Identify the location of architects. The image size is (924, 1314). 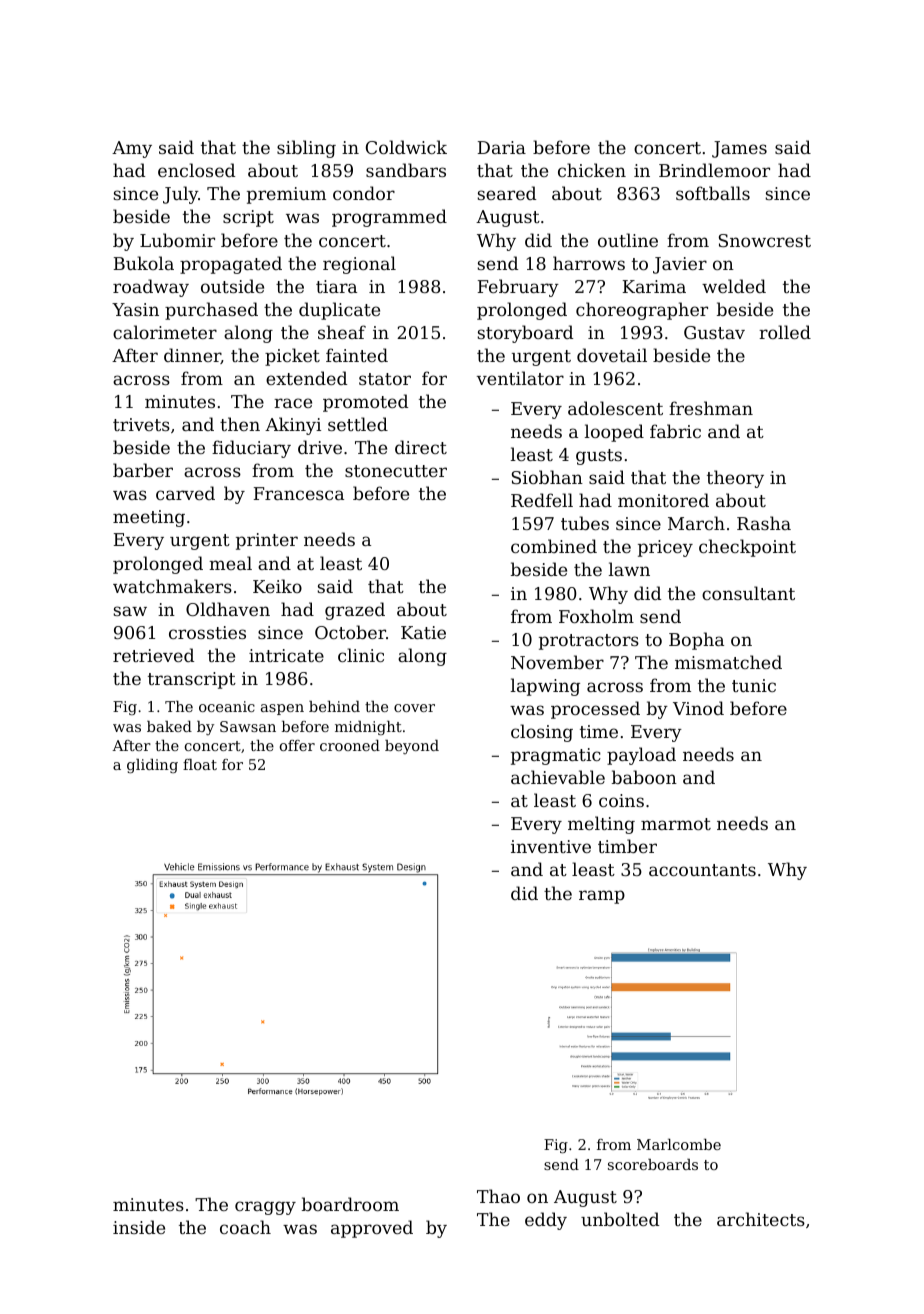
(761, 1219).
